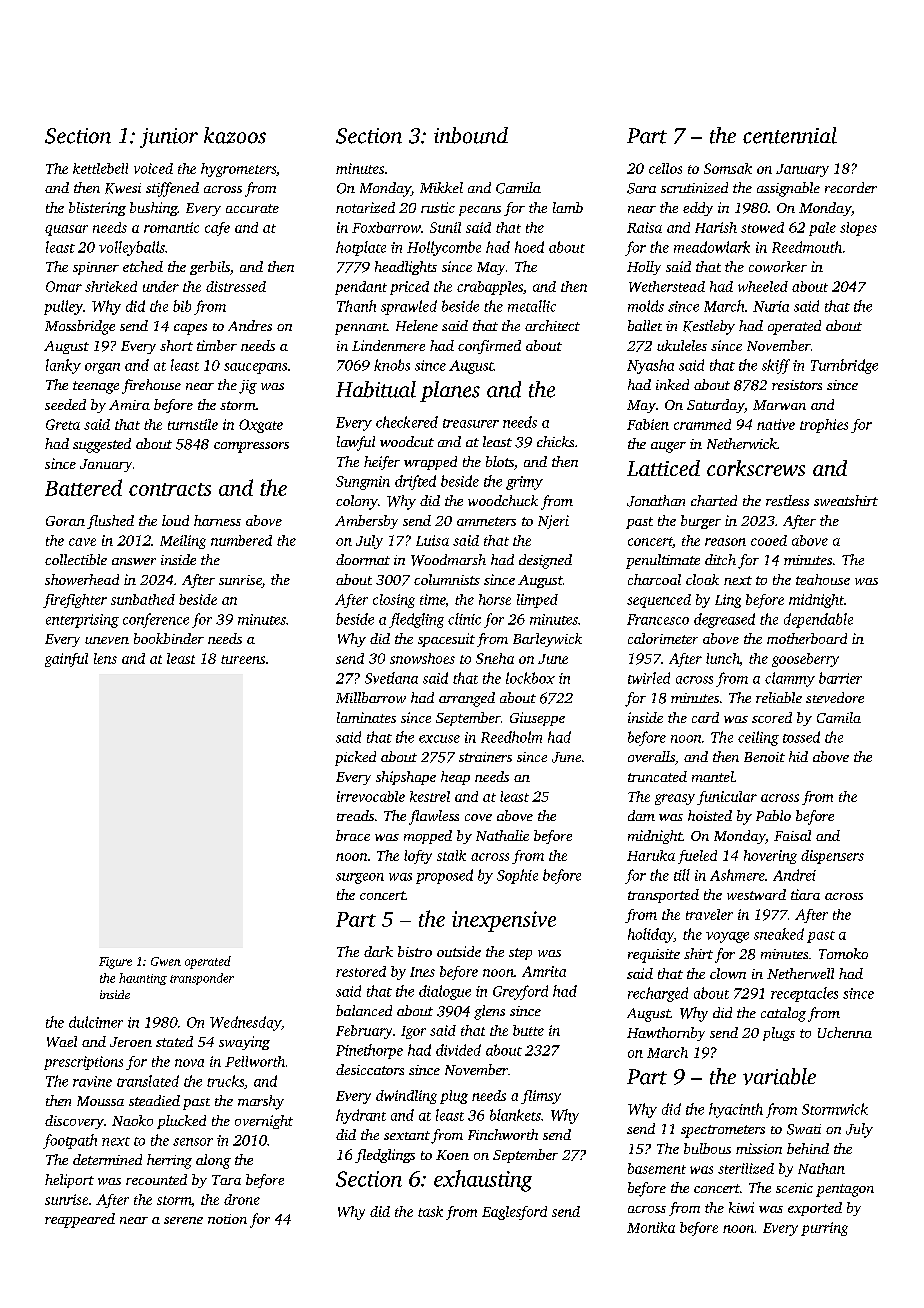 This screenshot has height=1308, width=924. I want to click on organ, so click(102, 368).
